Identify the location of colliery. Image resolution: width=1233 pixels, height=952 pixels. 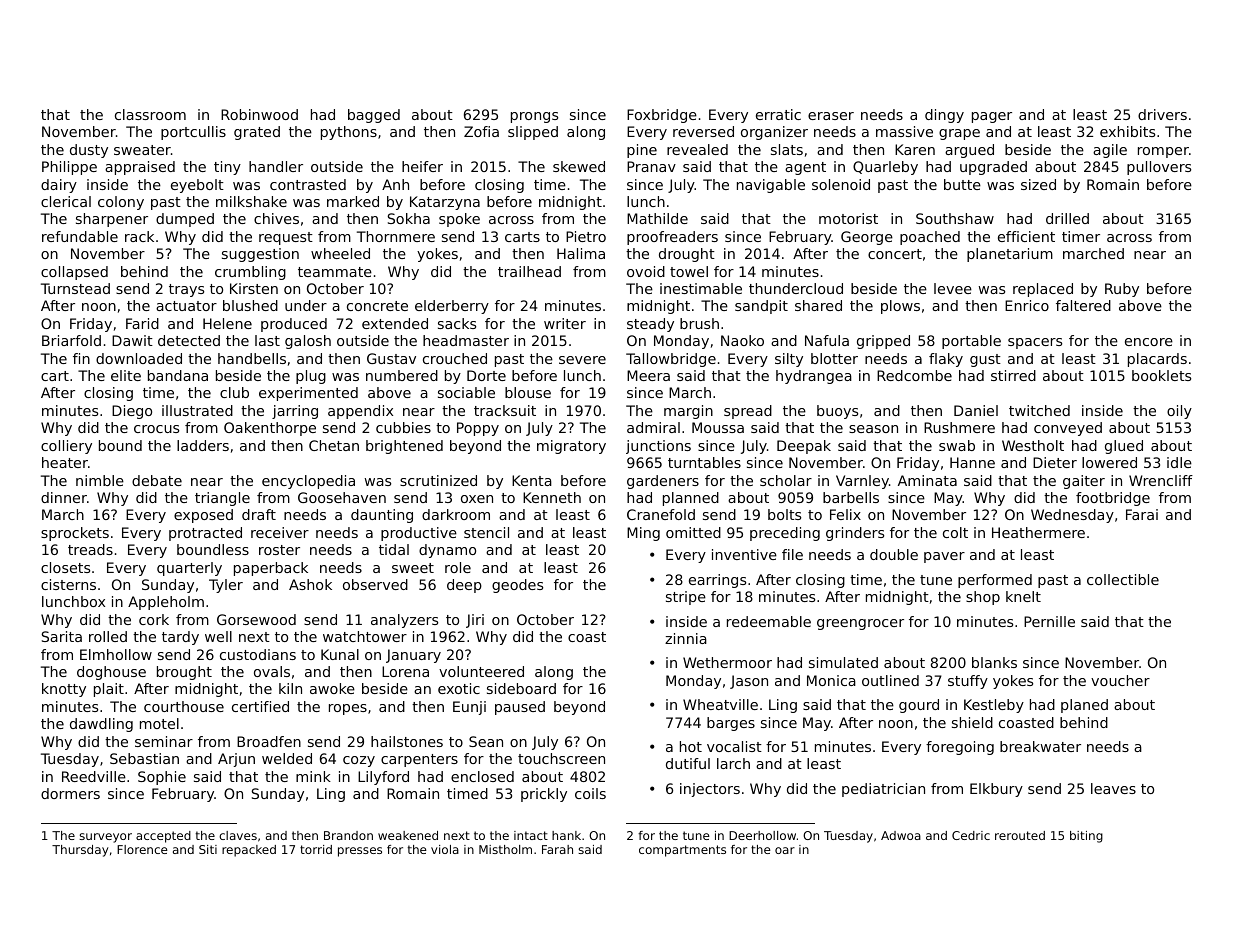
(66, 447).
